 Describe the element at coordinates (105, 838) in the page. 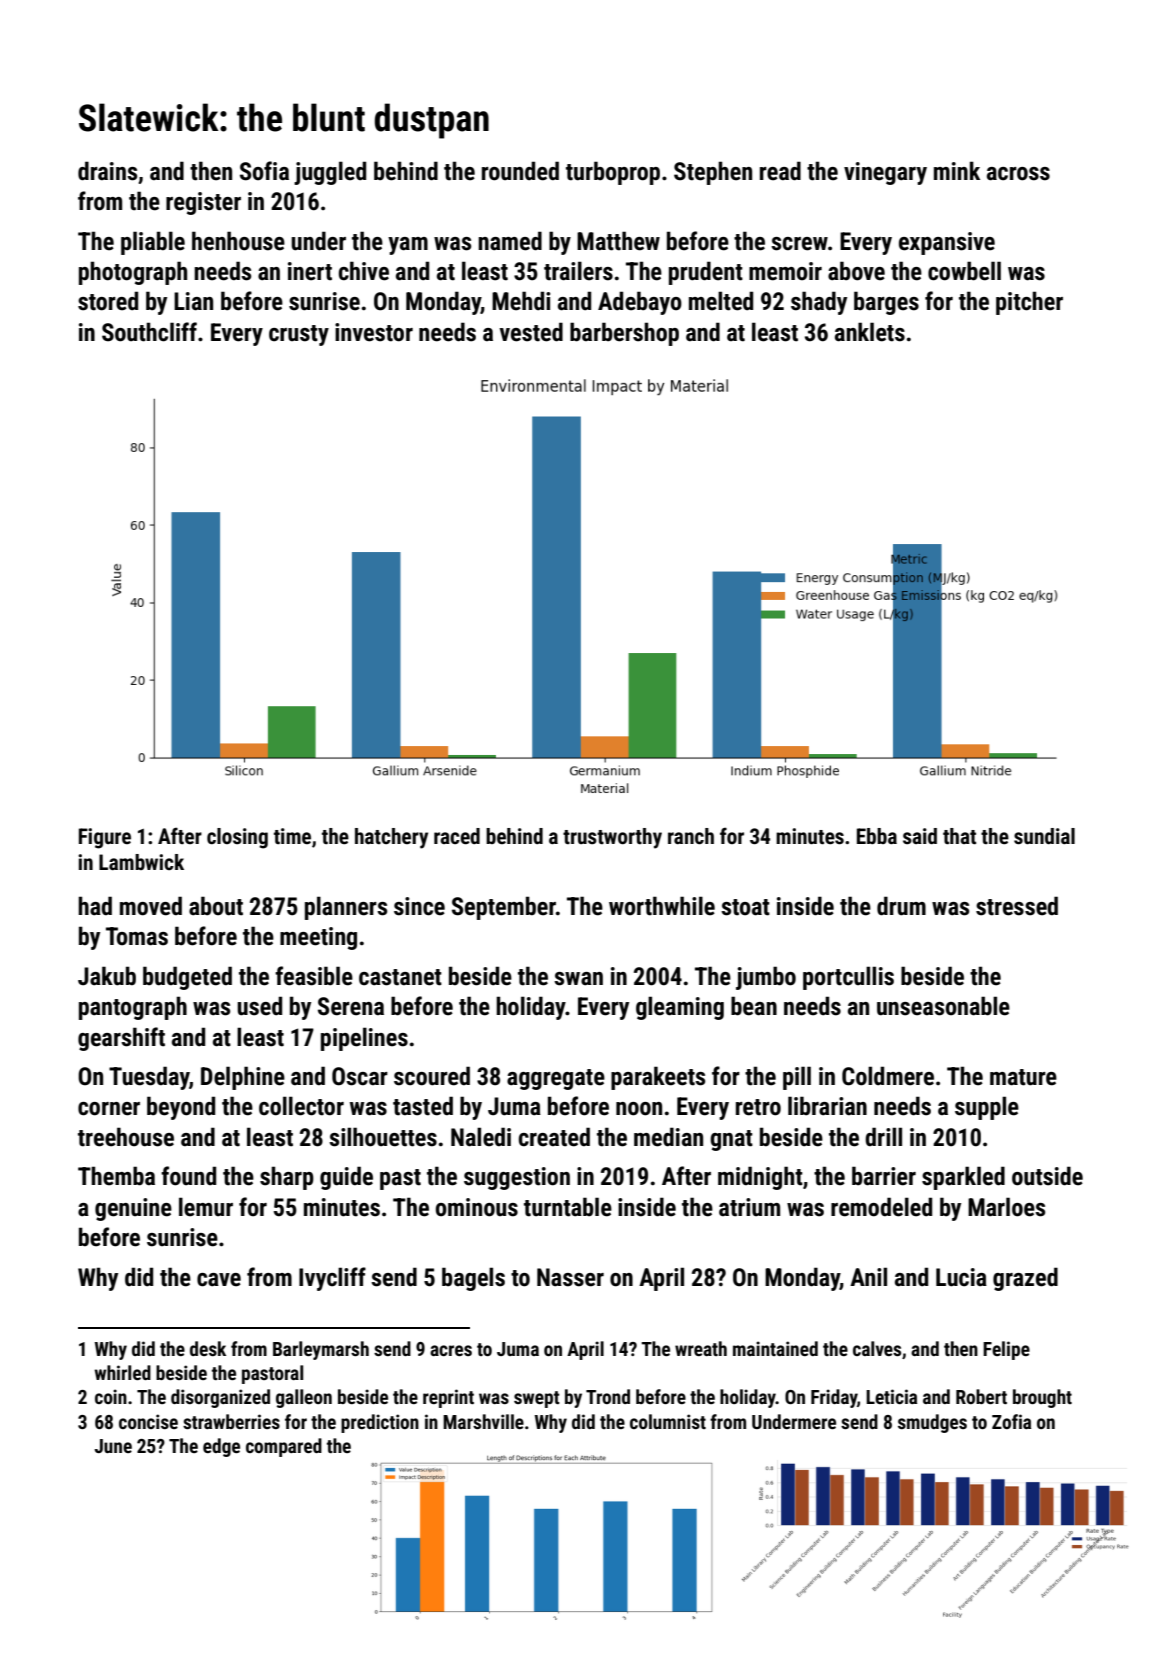

I see `Figure` at that location.
